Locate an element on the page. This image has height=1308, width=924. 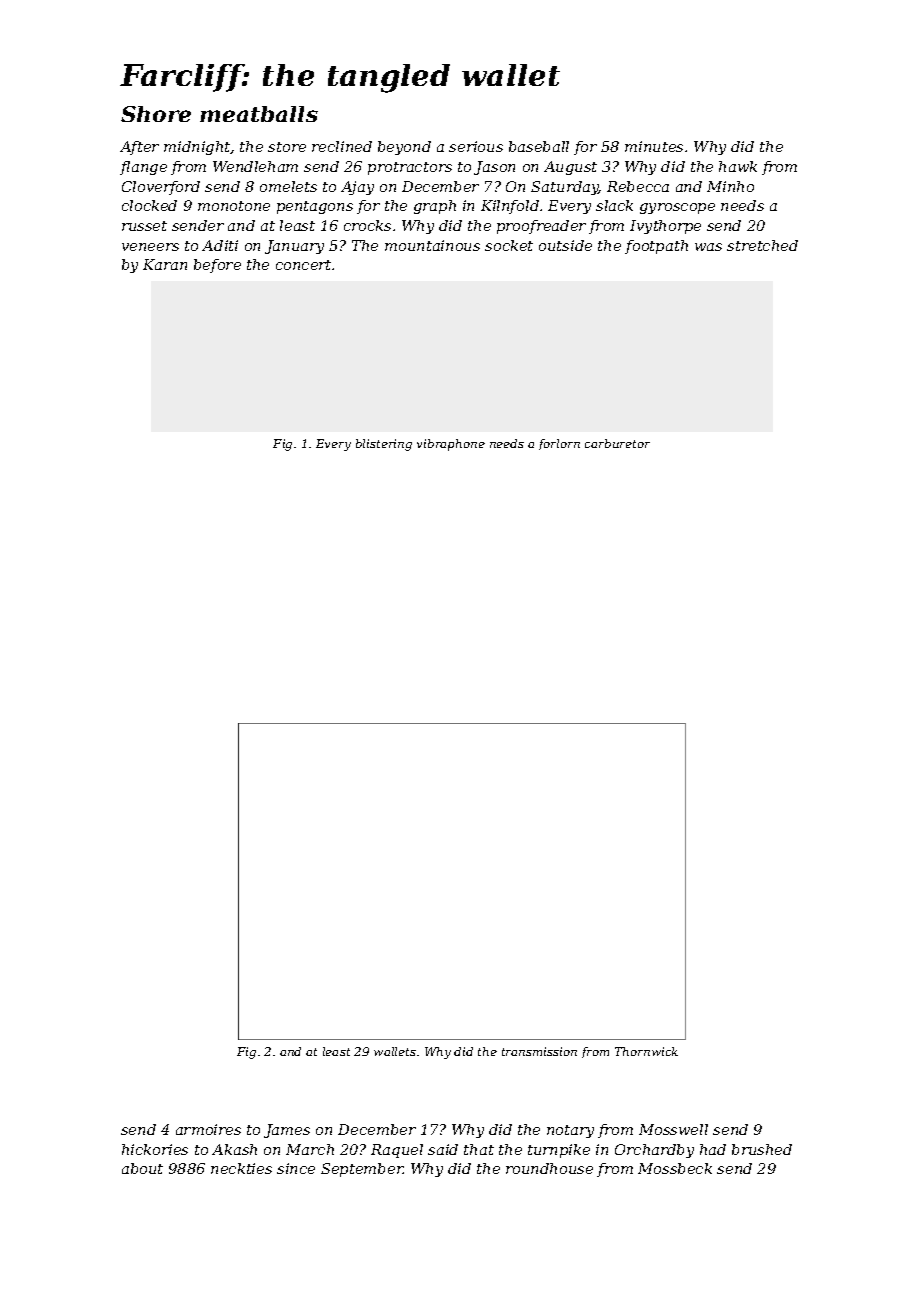
forlorn is located at coordinates (559, 444).
